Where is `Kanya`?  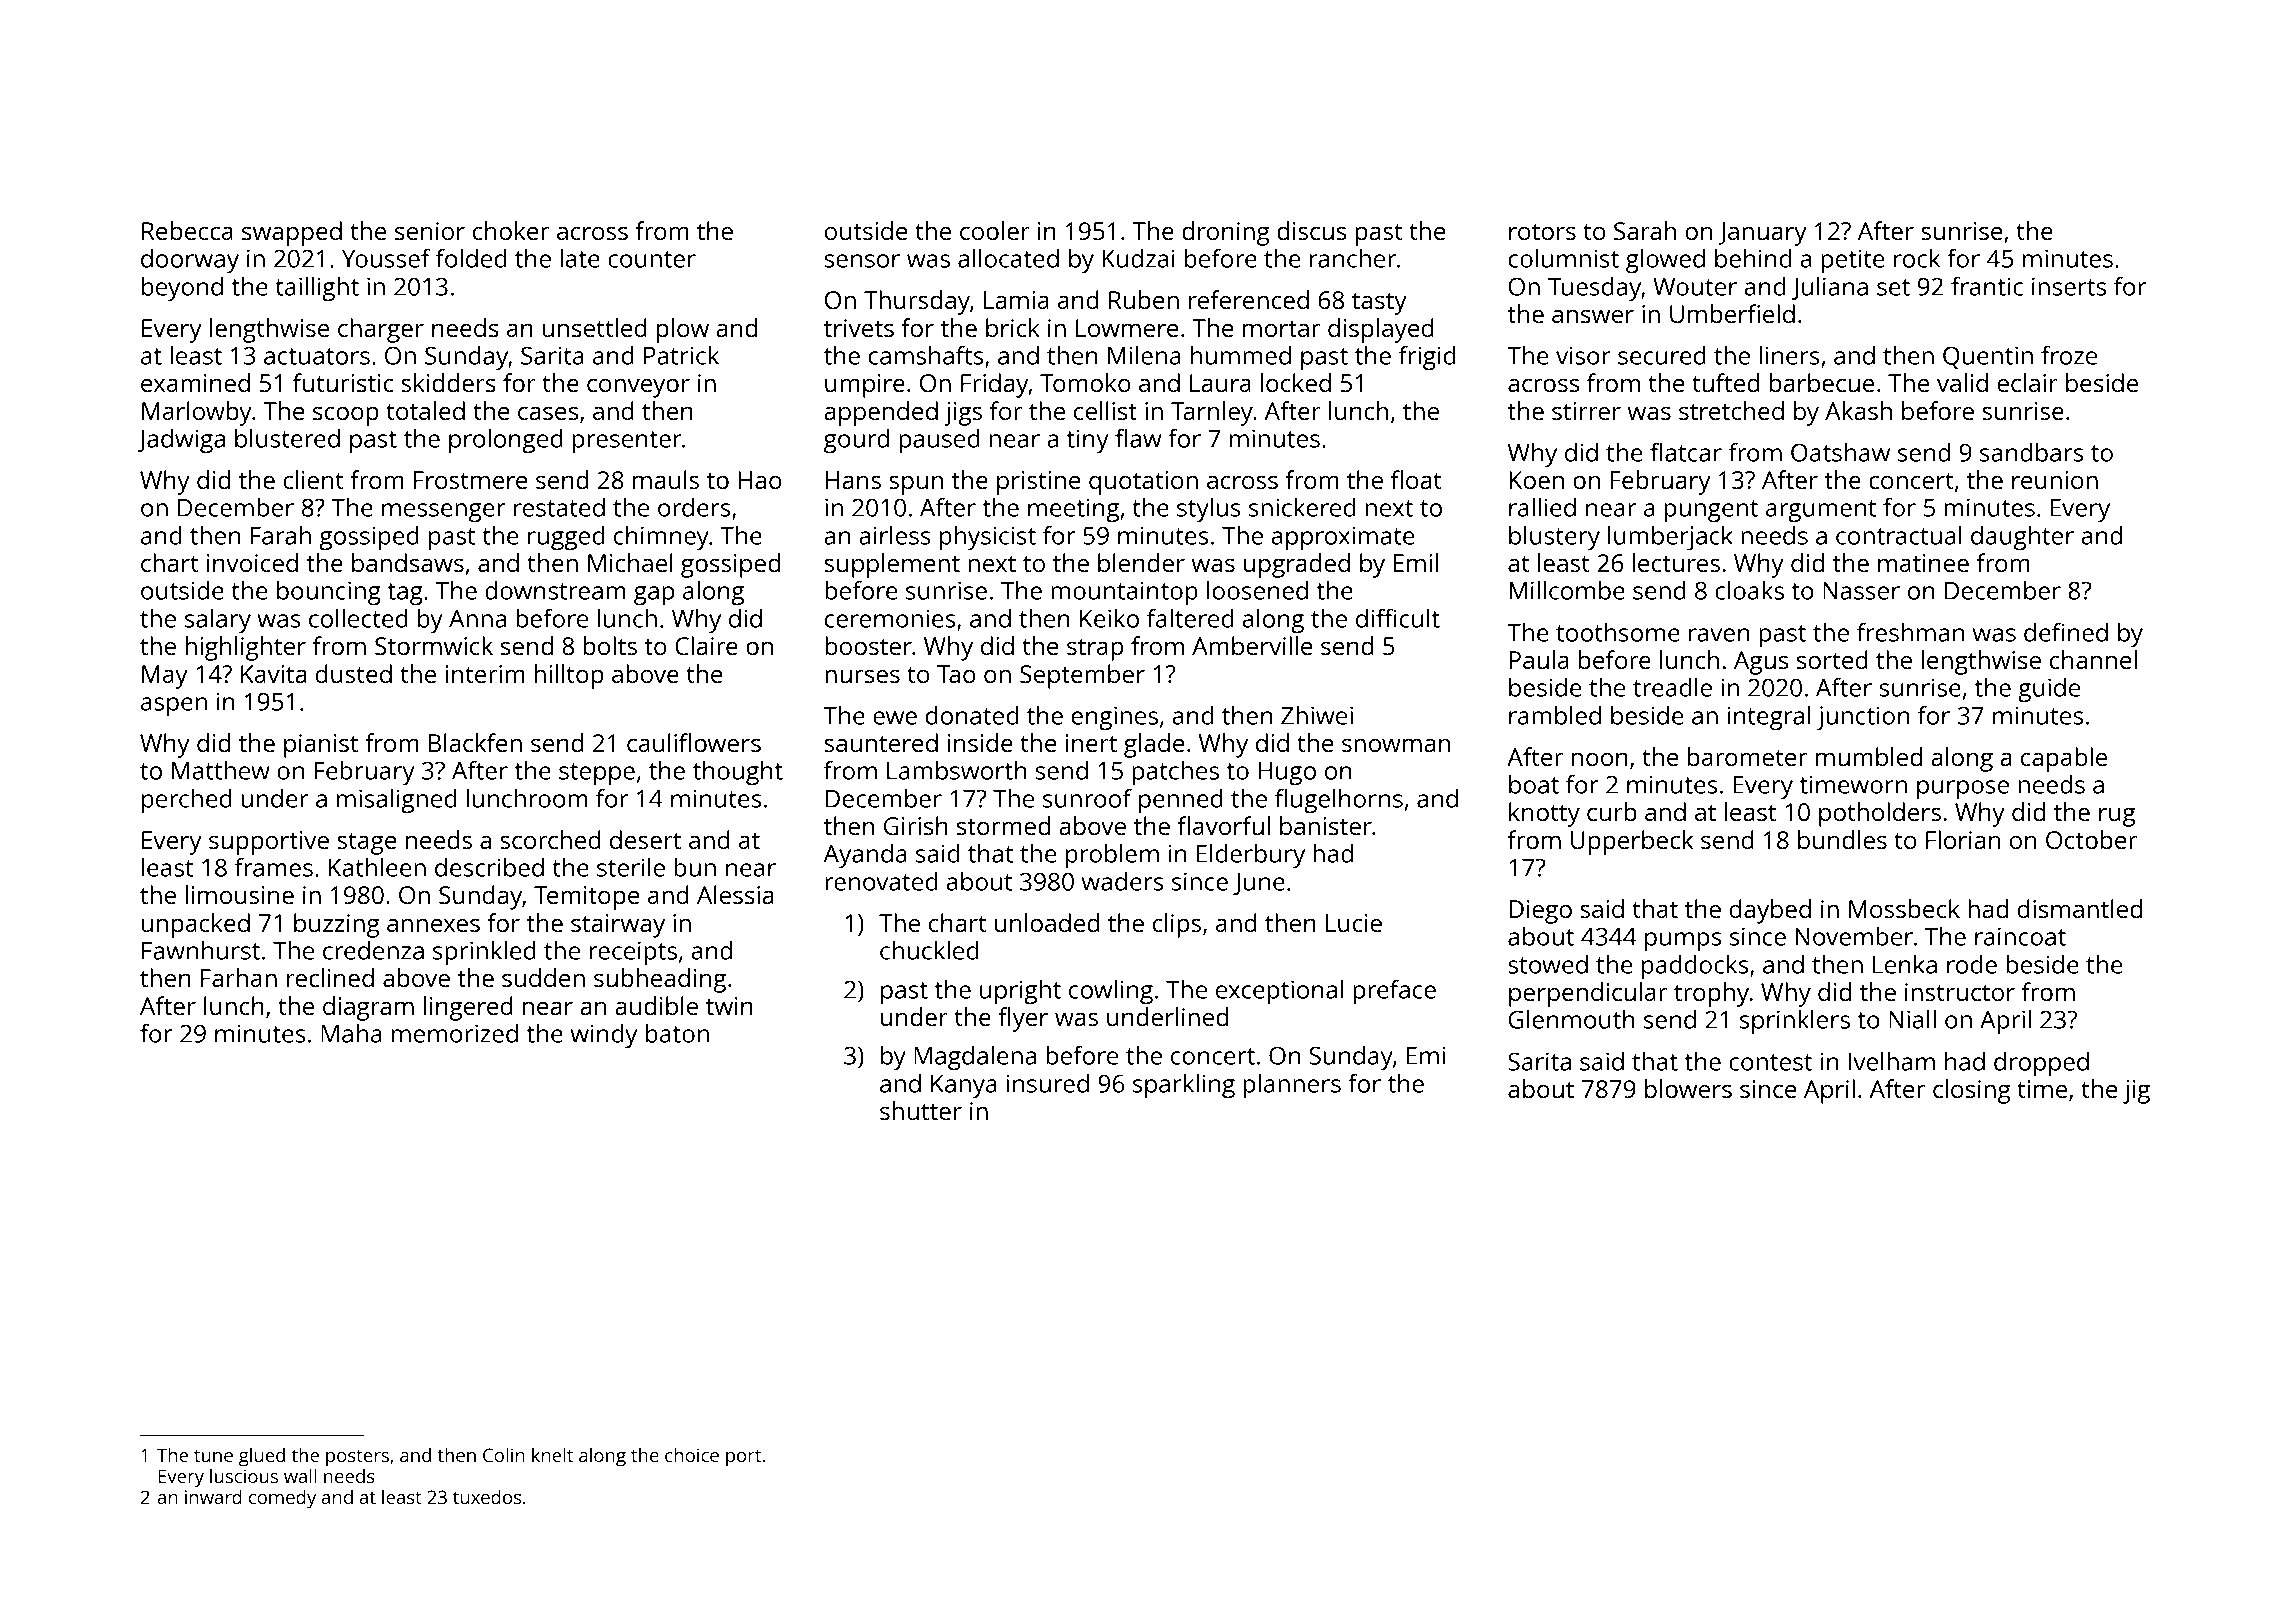 Kanya is located at coordinates (964, 1087).
